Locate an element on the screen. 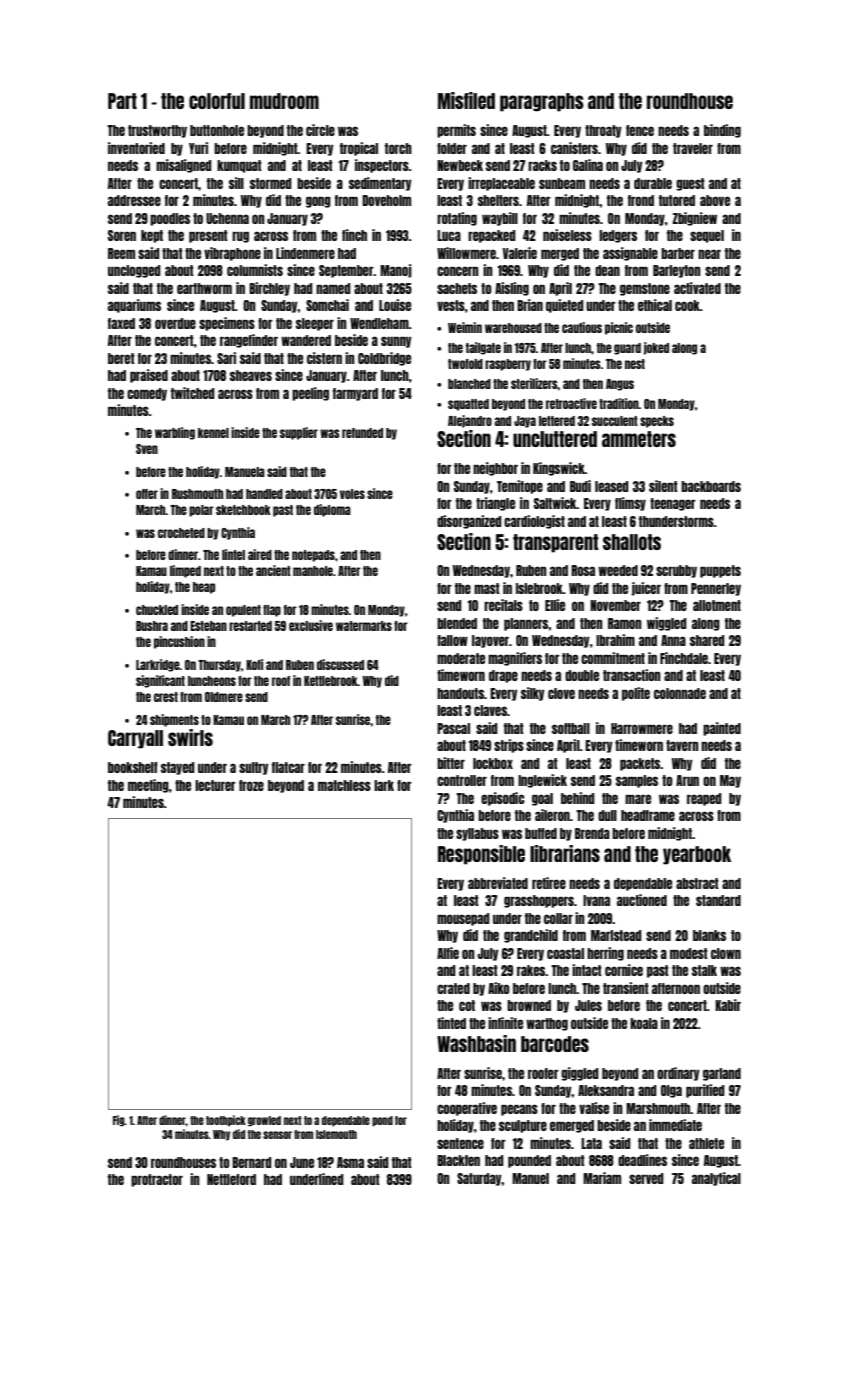 The width and height of the screenshot is (849, 1400). specks is located at coordinates (657, 422).
